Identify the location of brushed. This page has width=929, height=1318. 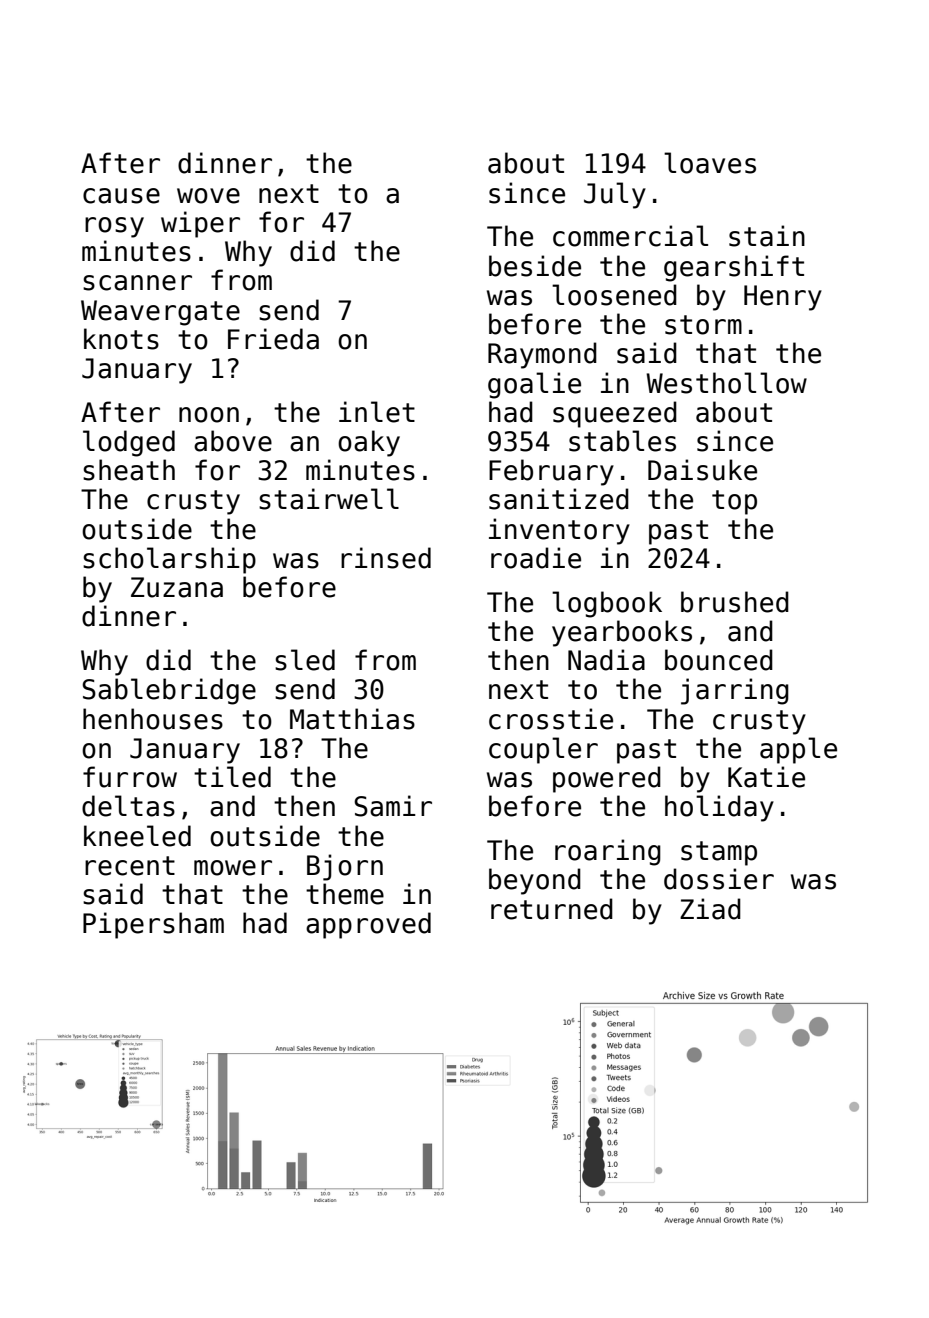
(735, 602).
